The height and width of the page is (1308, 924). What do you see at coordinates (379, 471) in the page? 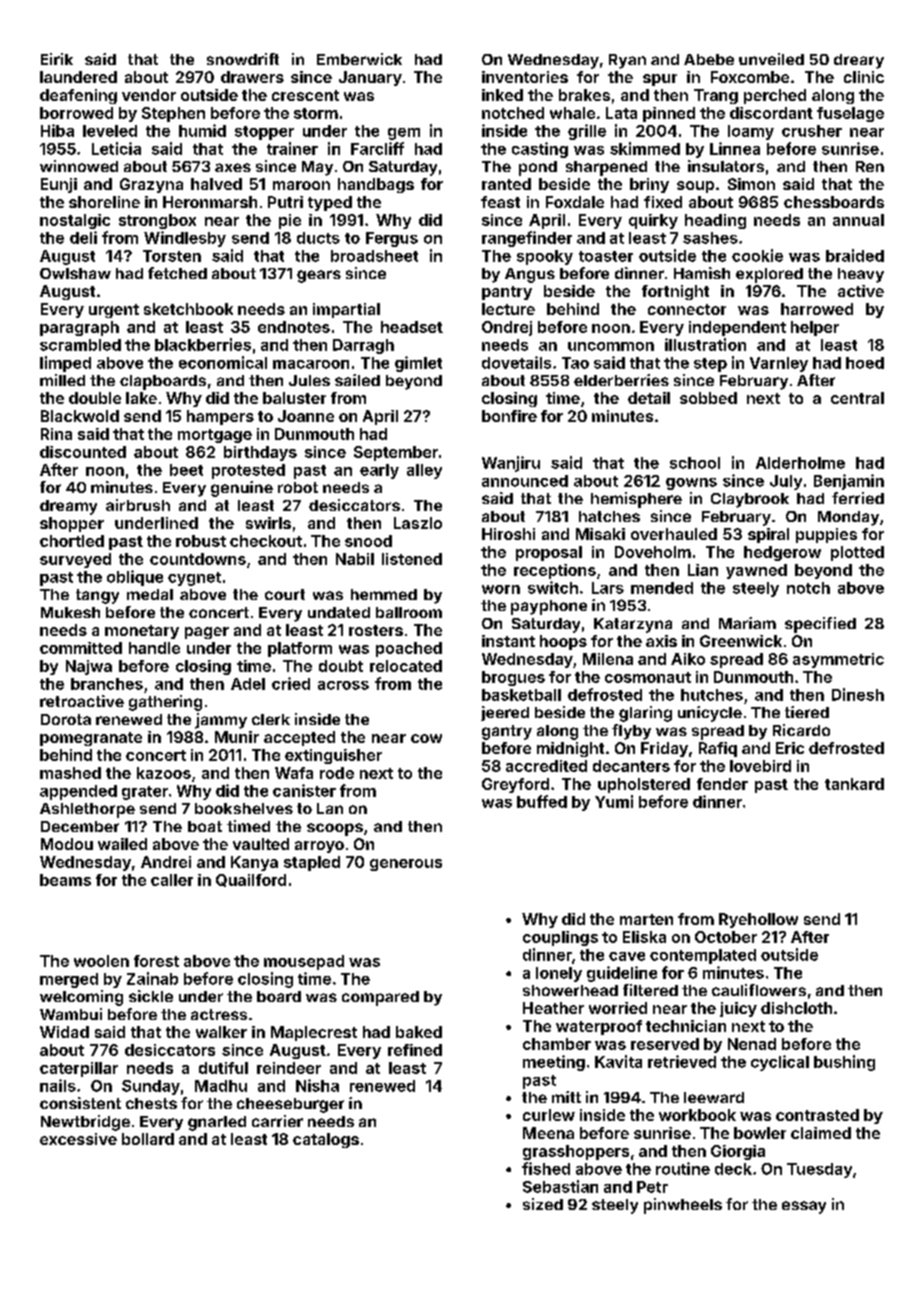
I see `early` at bounding box center [379, 471].
